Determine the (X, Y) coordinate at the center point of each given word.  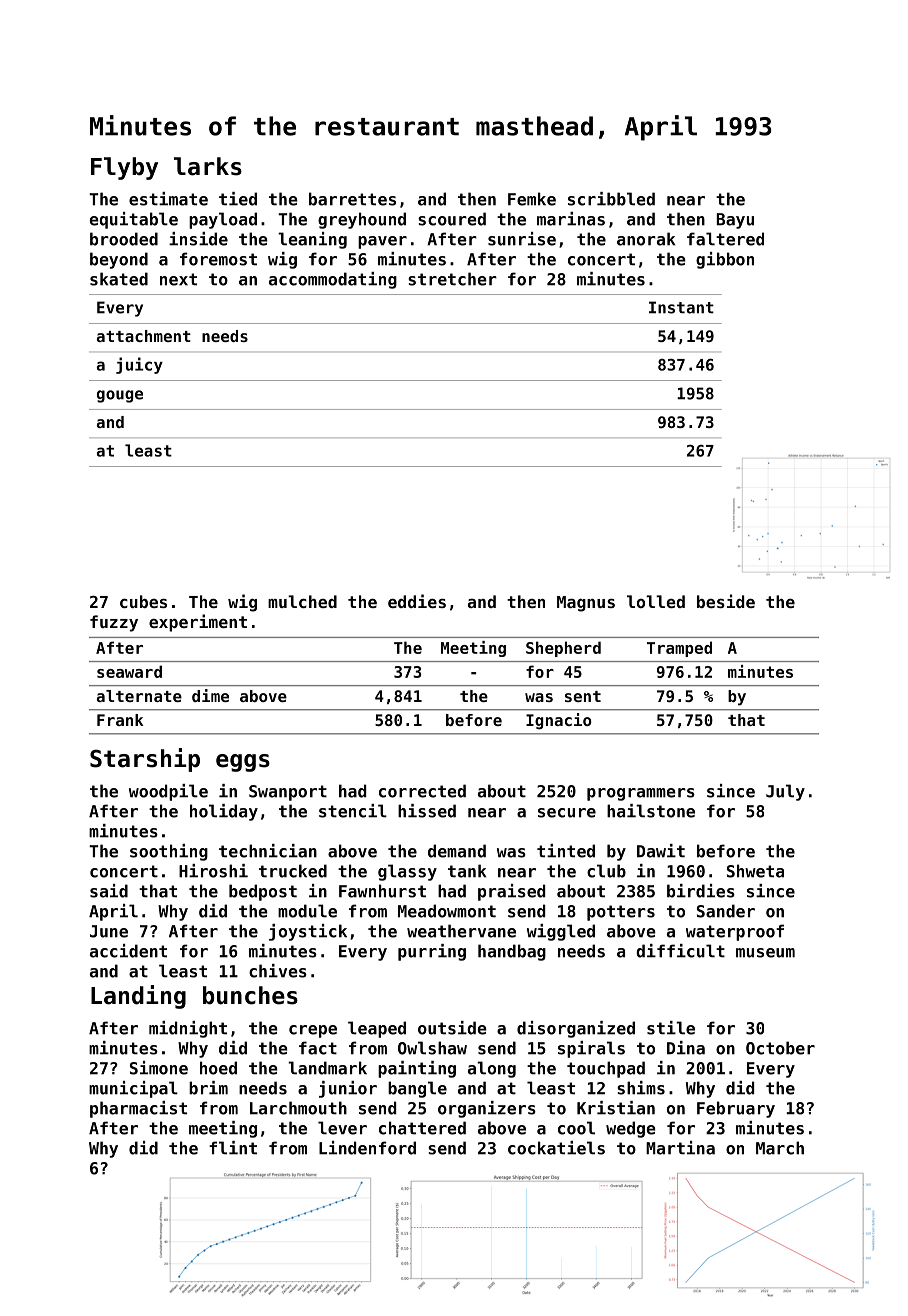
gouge (120, 396)
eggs (243, 763)
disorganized (576, 1029)
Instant (681, 307)
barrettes (352, 199)
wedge (631, 1129)
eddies (417, 601)
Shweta (755, 871)
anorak (646, 239)
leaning (312, 240)
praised (511, 892)
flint (233, 1148)
